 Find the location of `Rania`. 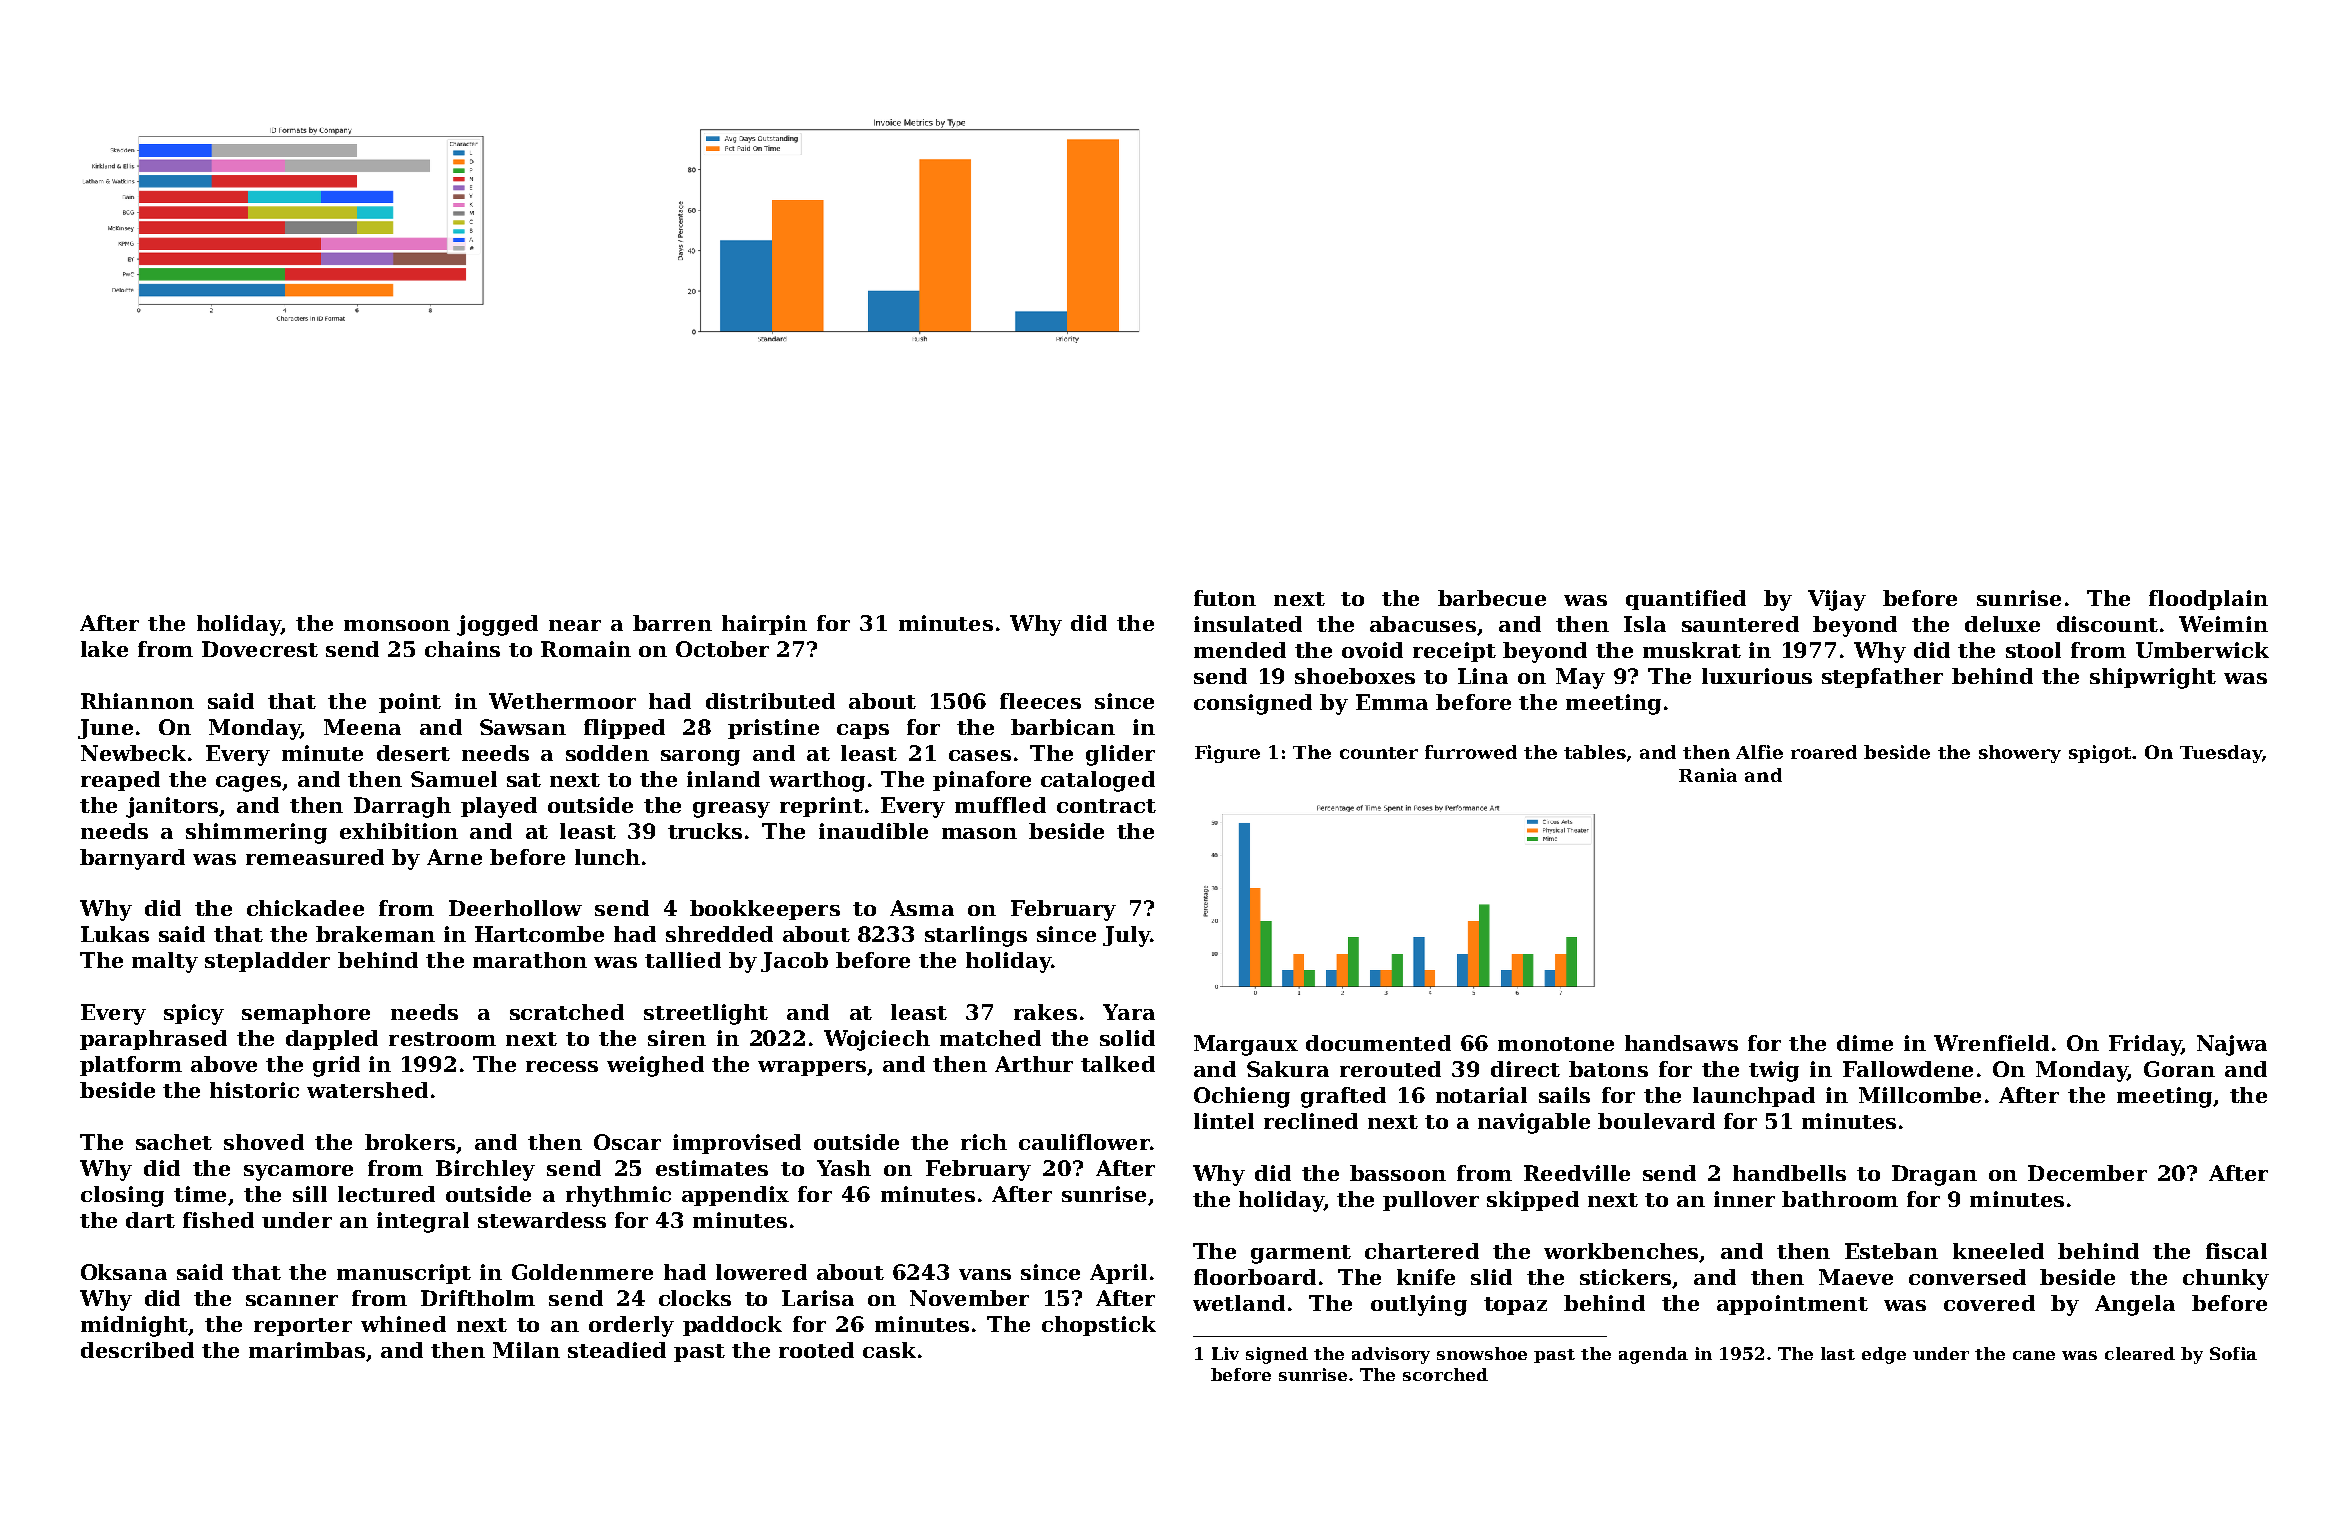

Rania is located at coordinates (1708, 775).
